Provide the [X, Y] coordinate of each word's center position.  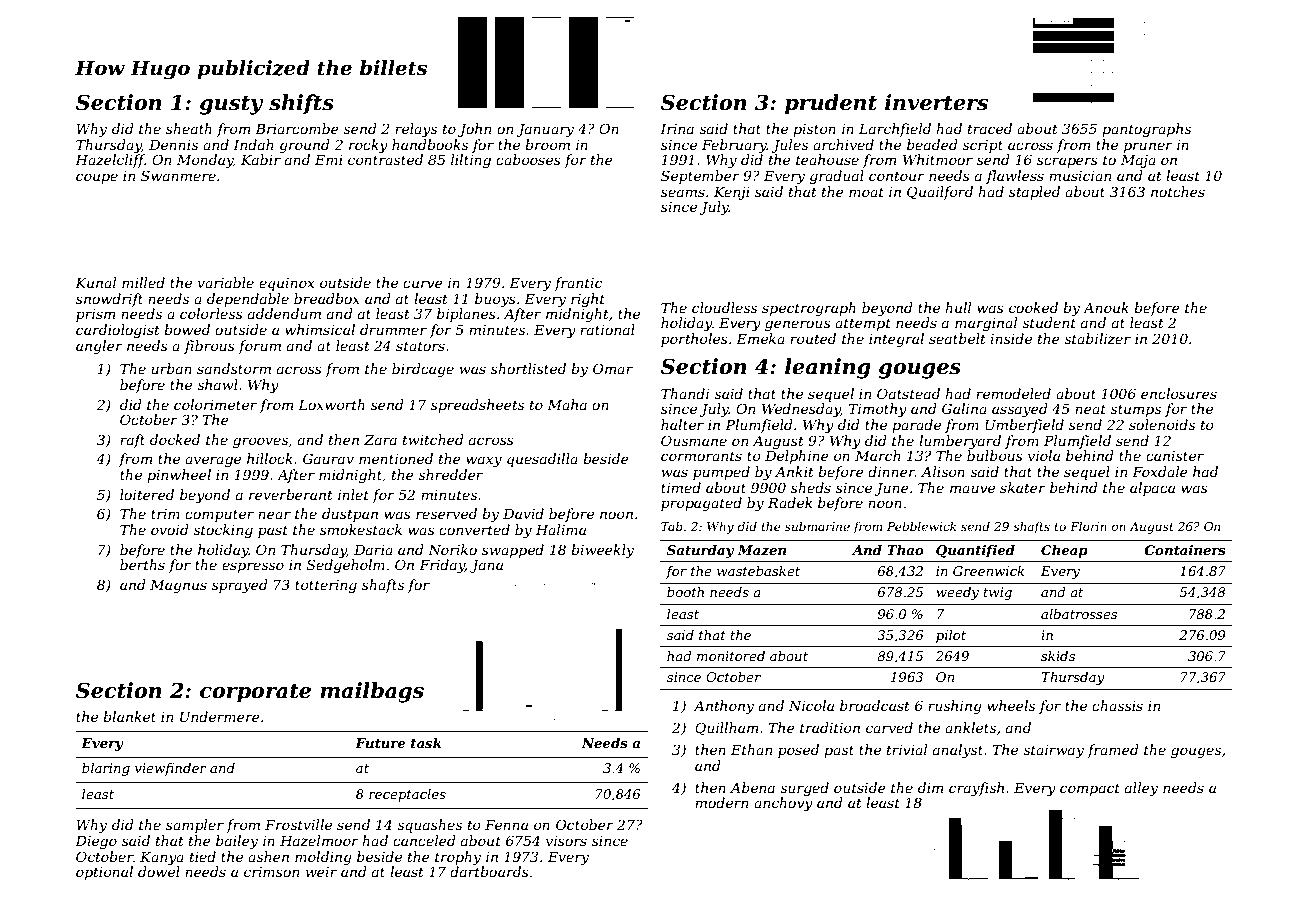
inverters [936, 102]
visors [566, 841]
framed [1113, 751]
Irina [677, 129]
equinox [286, 284]
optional [104, 873]
